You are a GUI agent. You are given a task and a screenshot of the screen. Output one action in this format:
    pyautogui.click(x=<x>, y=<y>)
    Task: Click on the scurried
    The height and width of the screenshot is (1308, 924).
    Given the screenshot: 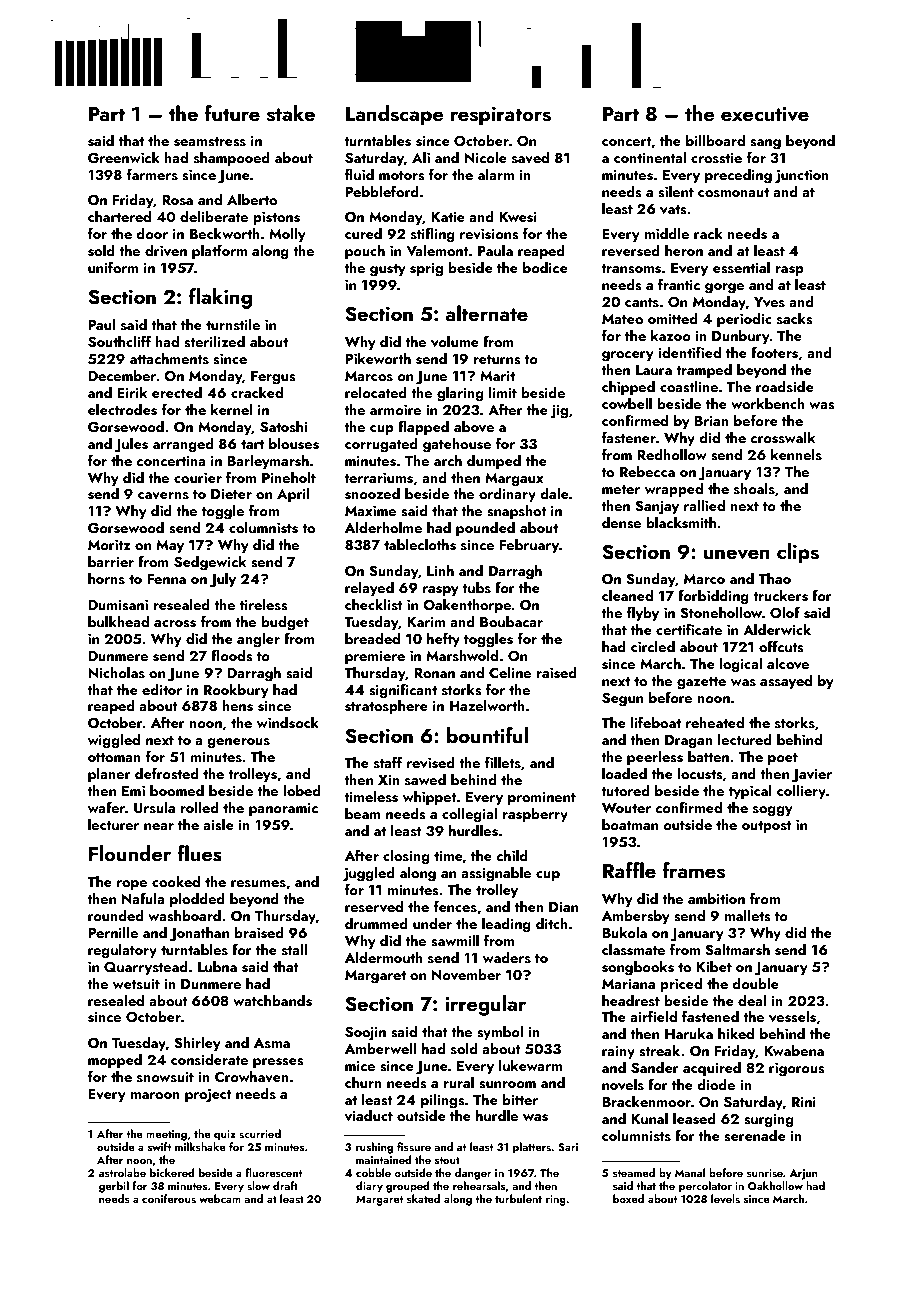 What is the action you would take?
    pyautogui.click(x=260, y=1133)
